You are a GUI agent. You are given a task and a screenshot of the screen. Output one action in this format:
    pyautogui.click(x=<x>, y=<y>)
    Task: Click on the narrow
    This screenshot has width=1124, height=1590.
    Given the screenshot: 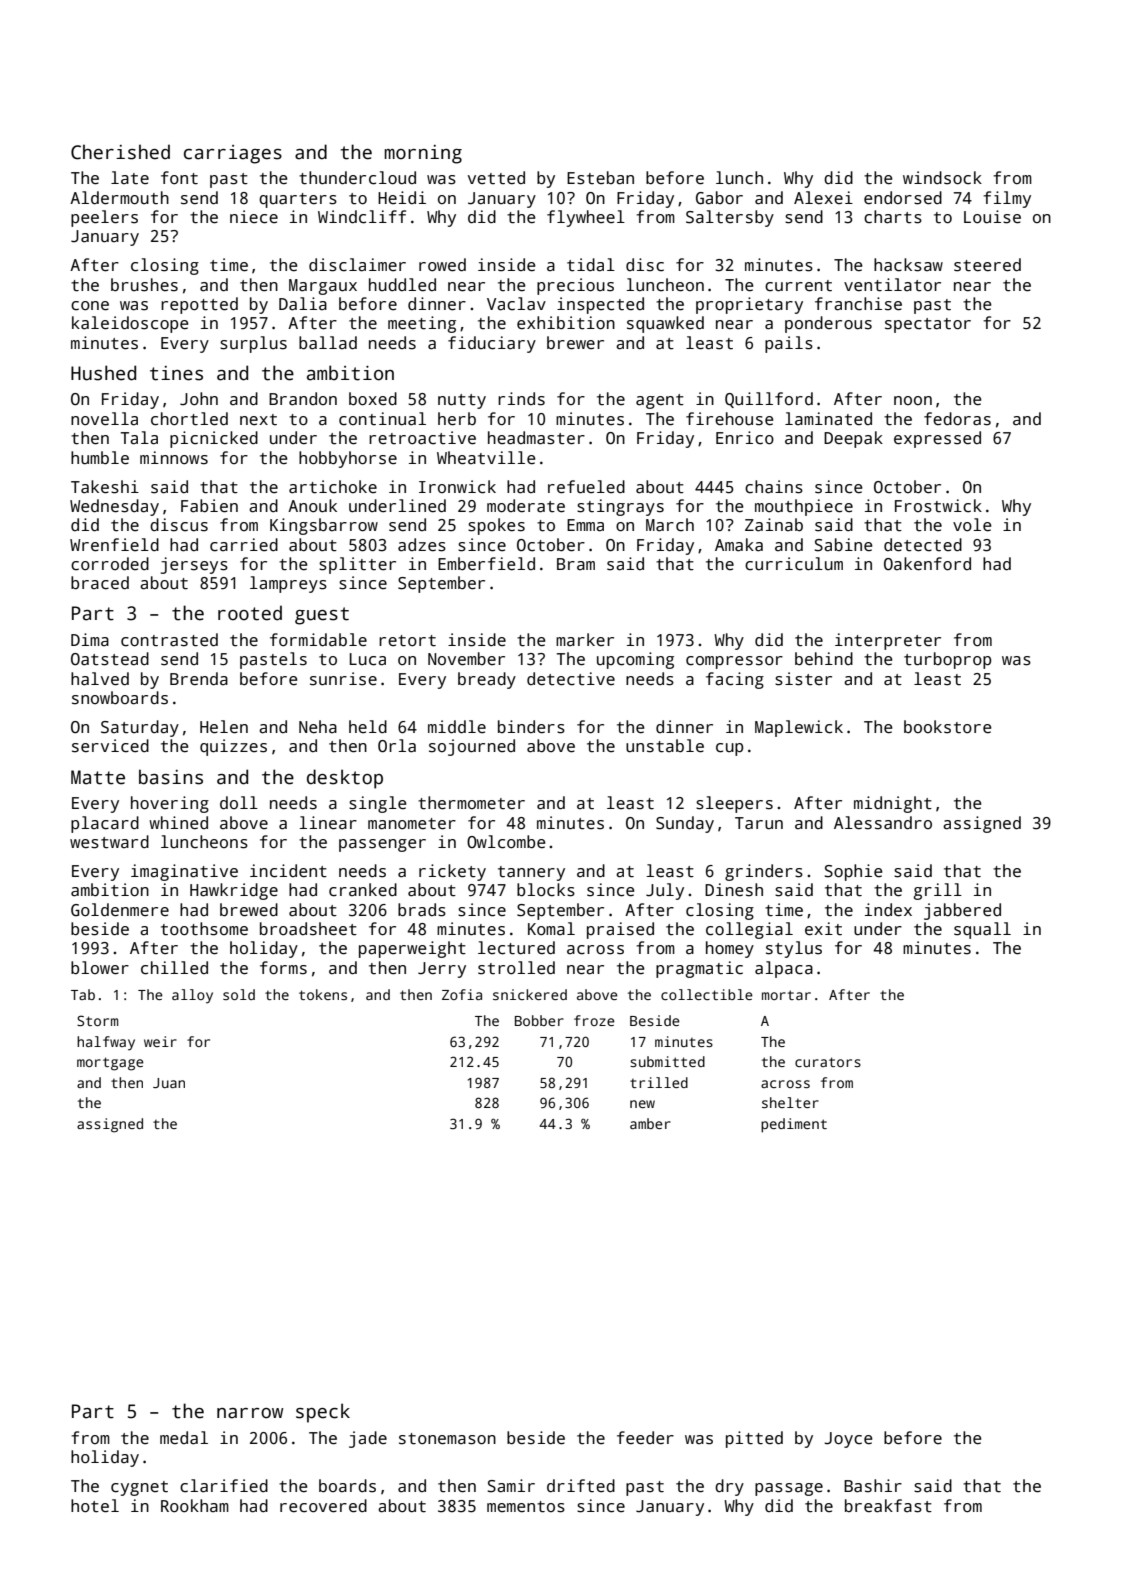 What is the action you would take?
    pyautogui.click(x=250, y=1413)
